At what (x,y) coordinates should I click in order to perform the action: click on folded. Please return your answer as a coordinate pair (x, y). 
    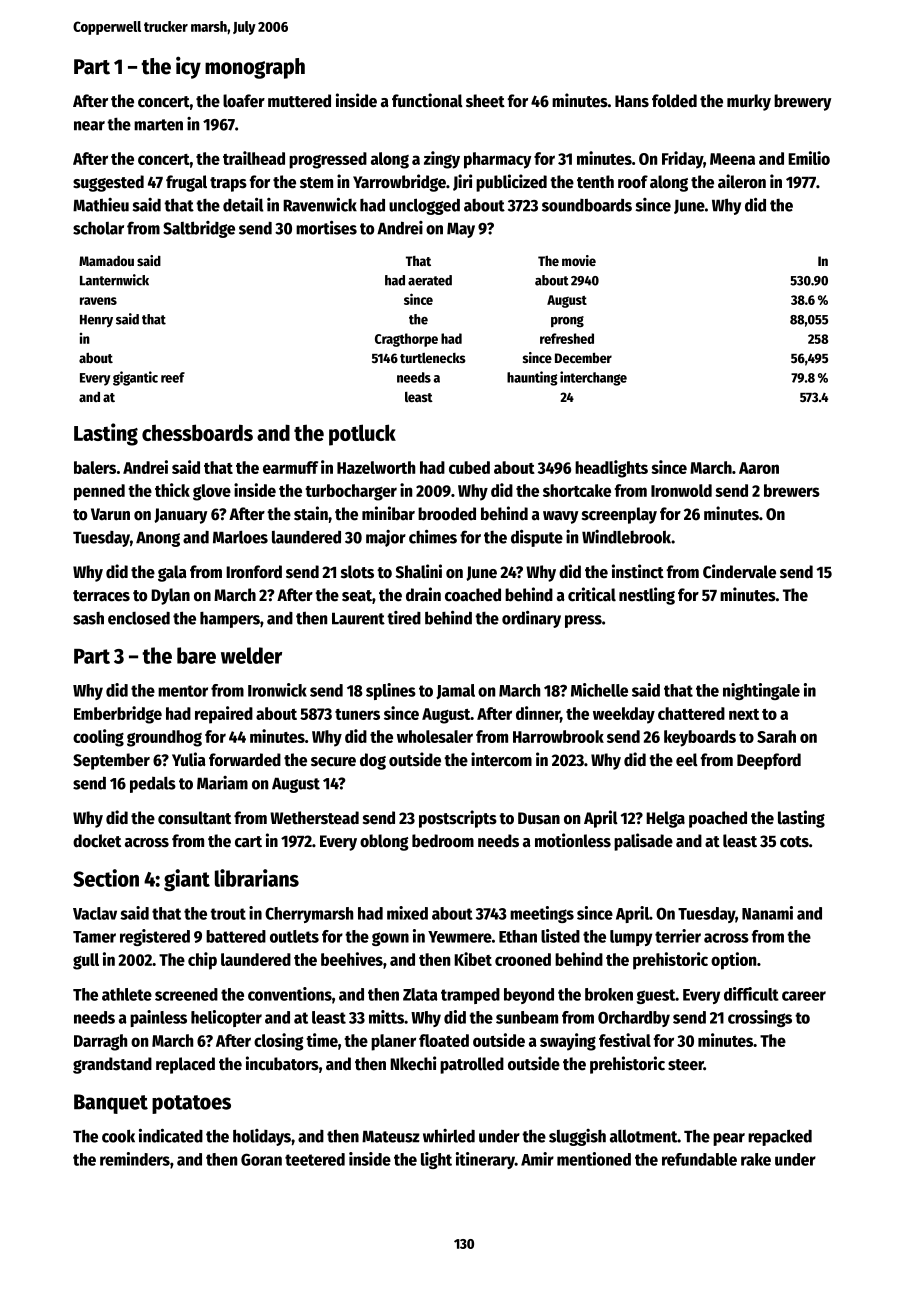
    Looking at the image, I should click on (674, 101).
